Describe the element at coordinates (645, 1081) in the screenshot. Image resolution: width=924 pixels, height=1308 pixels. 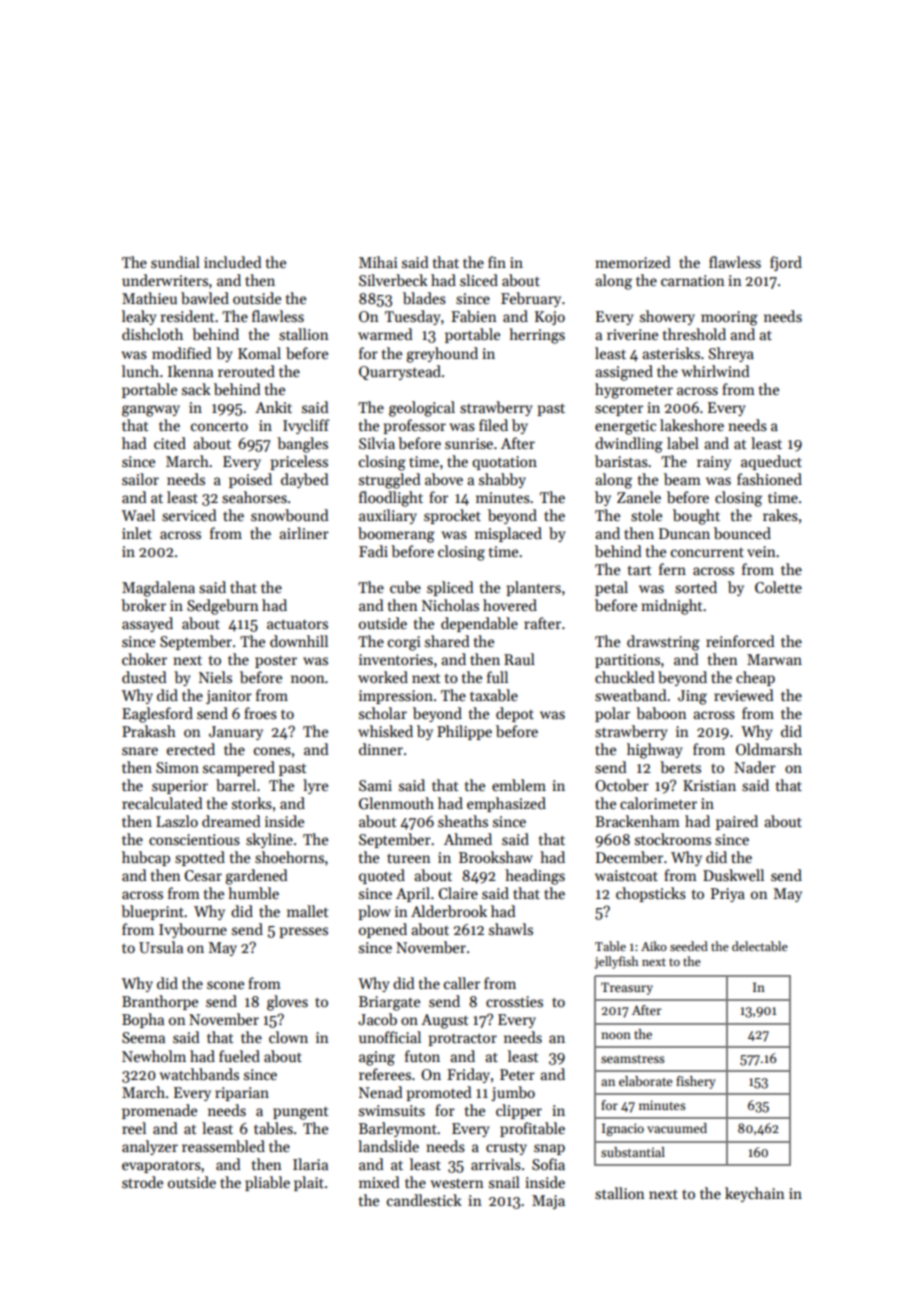
I see `elaborate` at that location.
